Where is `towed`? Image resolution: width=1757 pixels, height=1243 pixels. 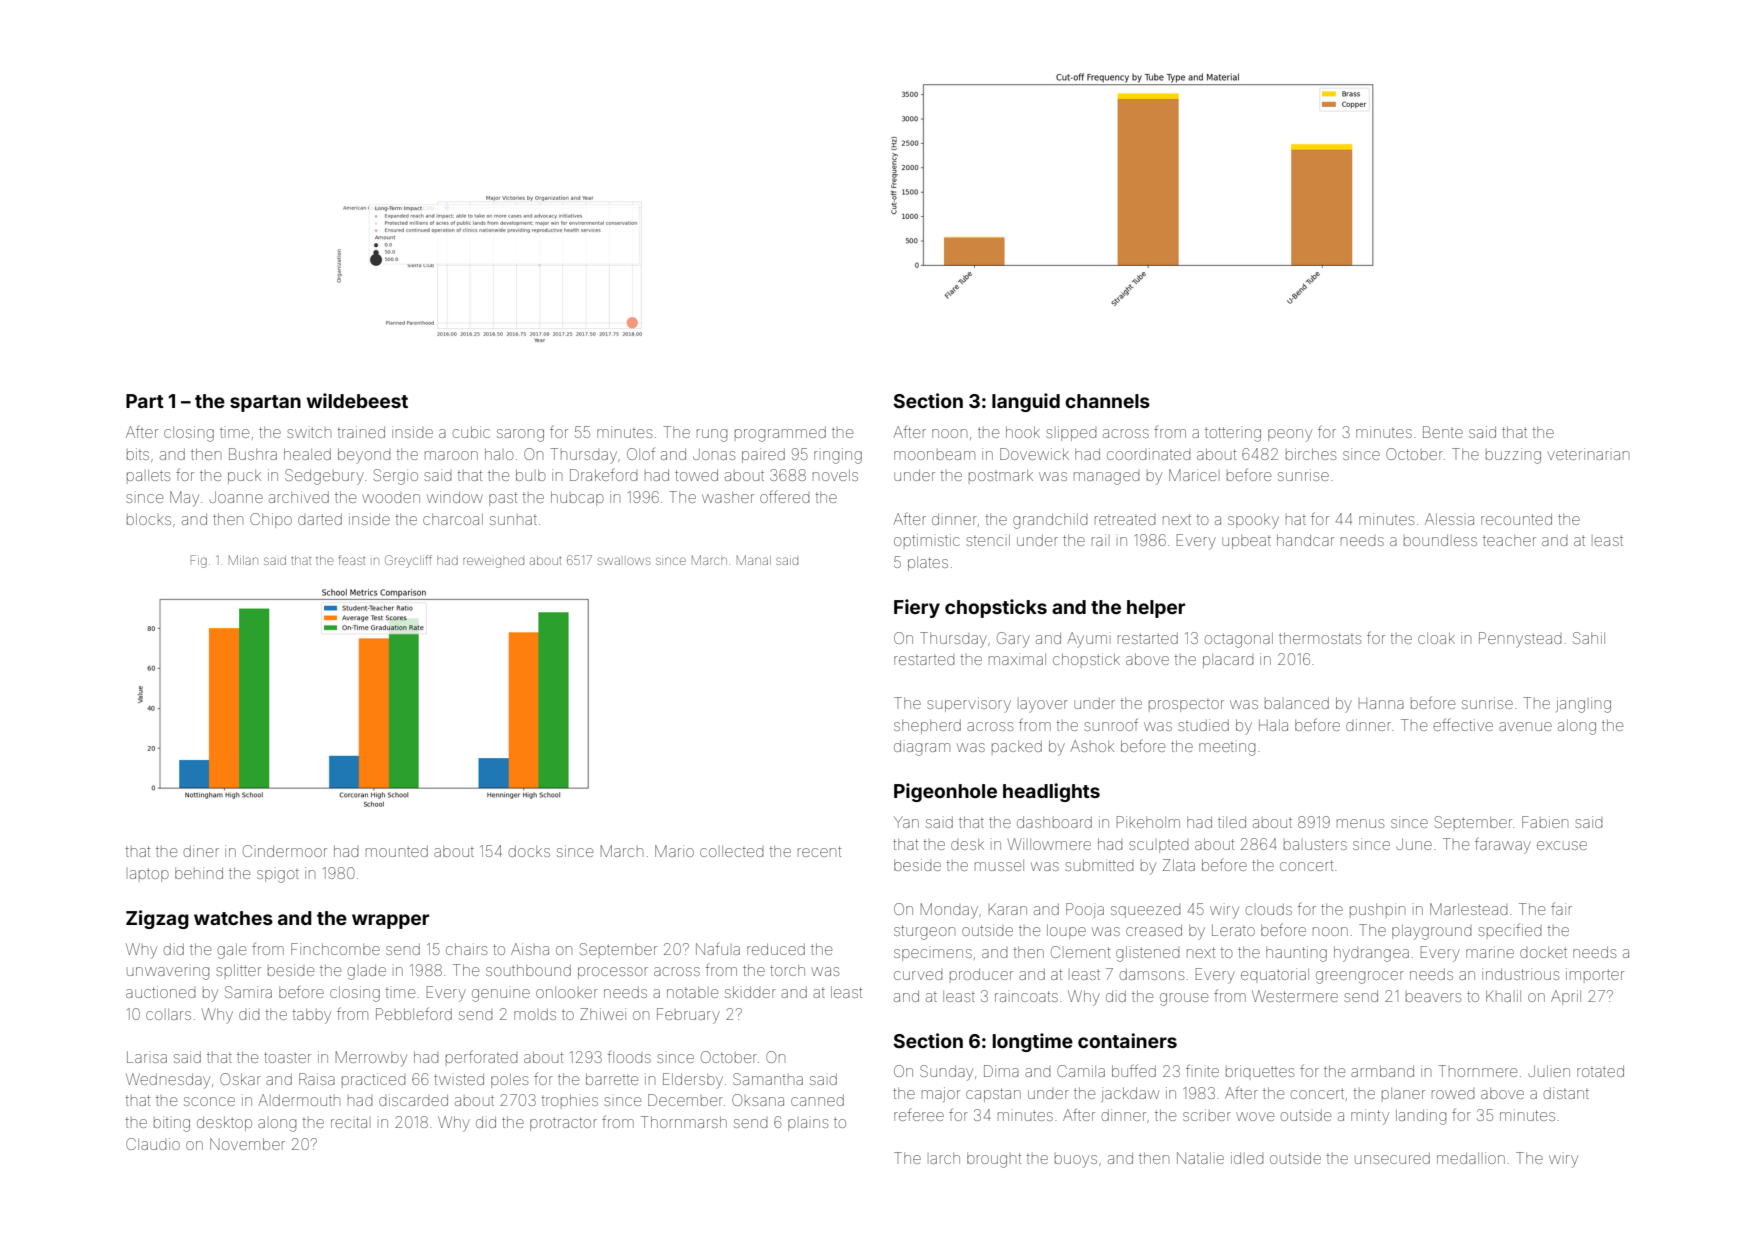 towed is located at coordinates (696, 475).
